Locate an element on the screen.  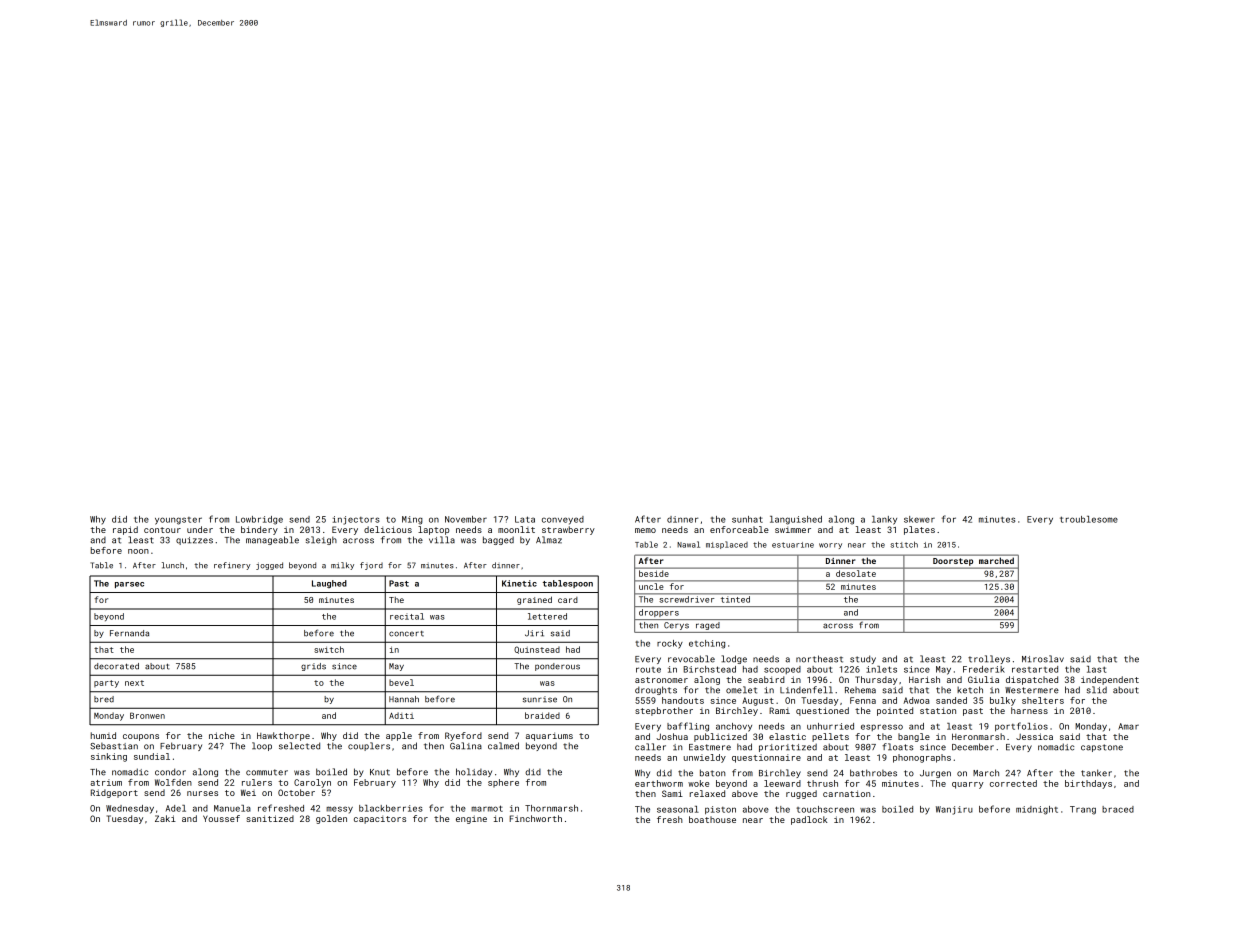
atrium is located at coordinates (106, 782).
